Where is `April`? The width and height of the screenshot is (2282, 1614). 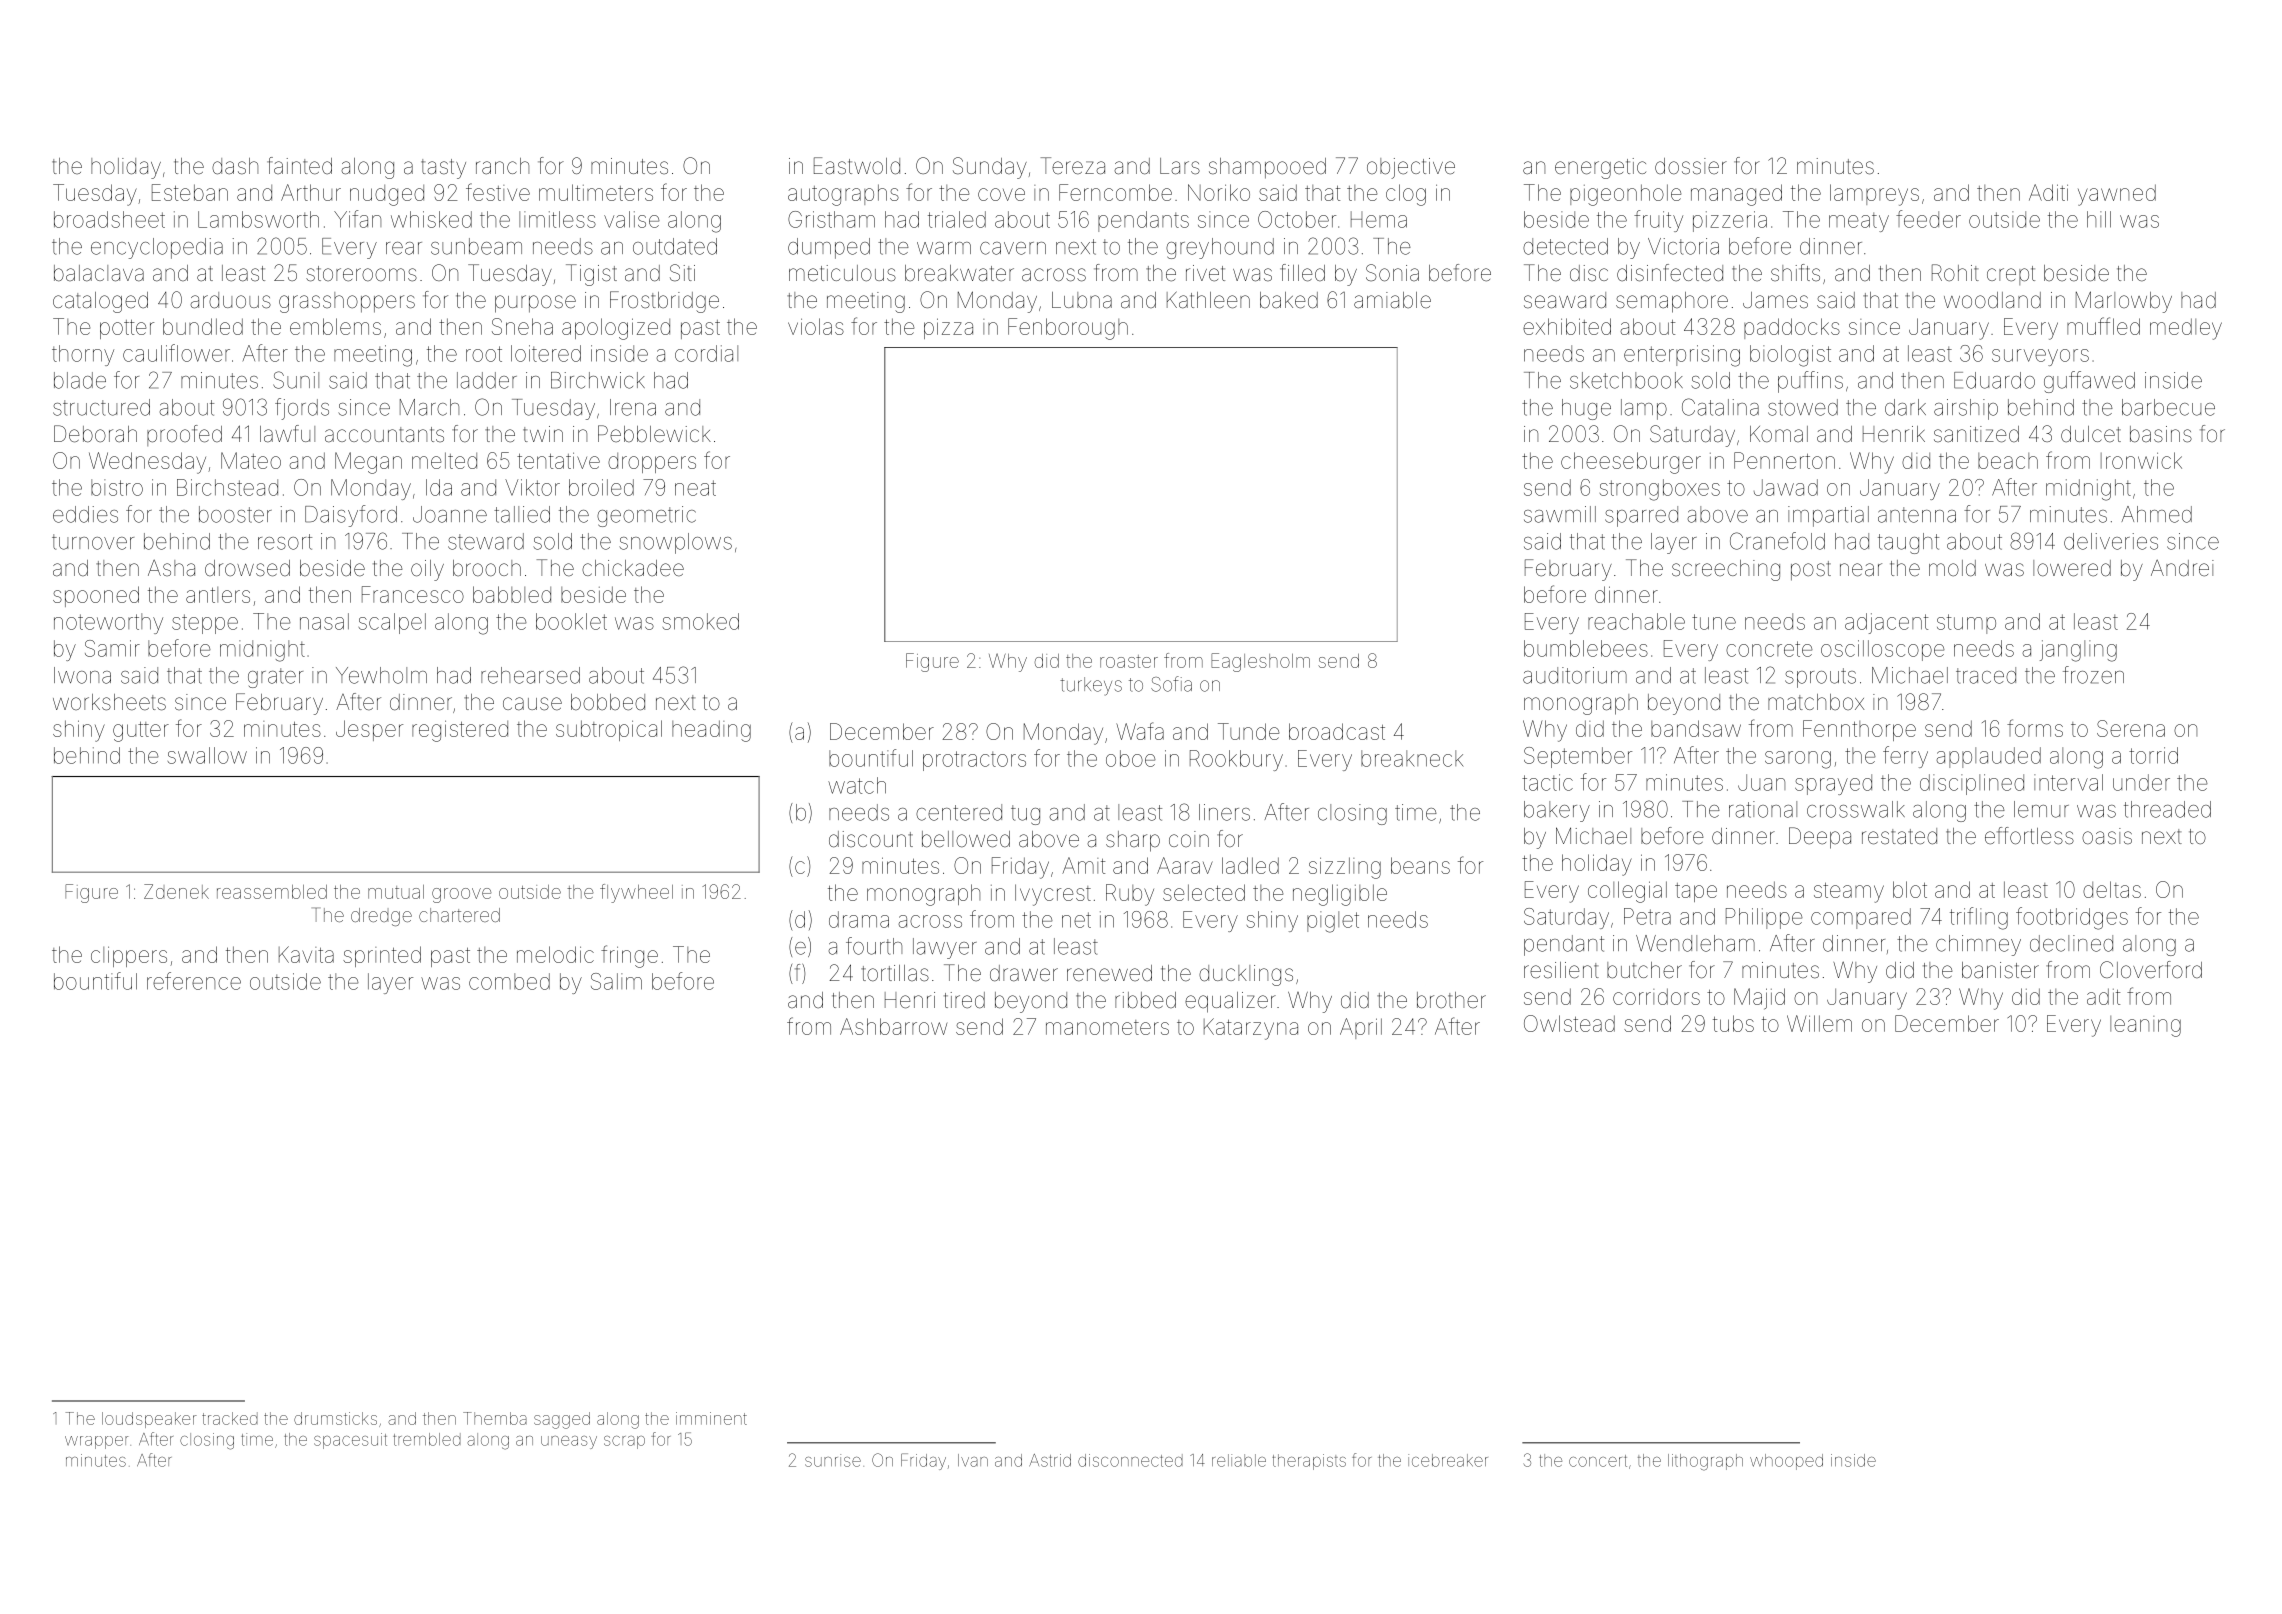
April is located at coordinates (1361, 1028).
